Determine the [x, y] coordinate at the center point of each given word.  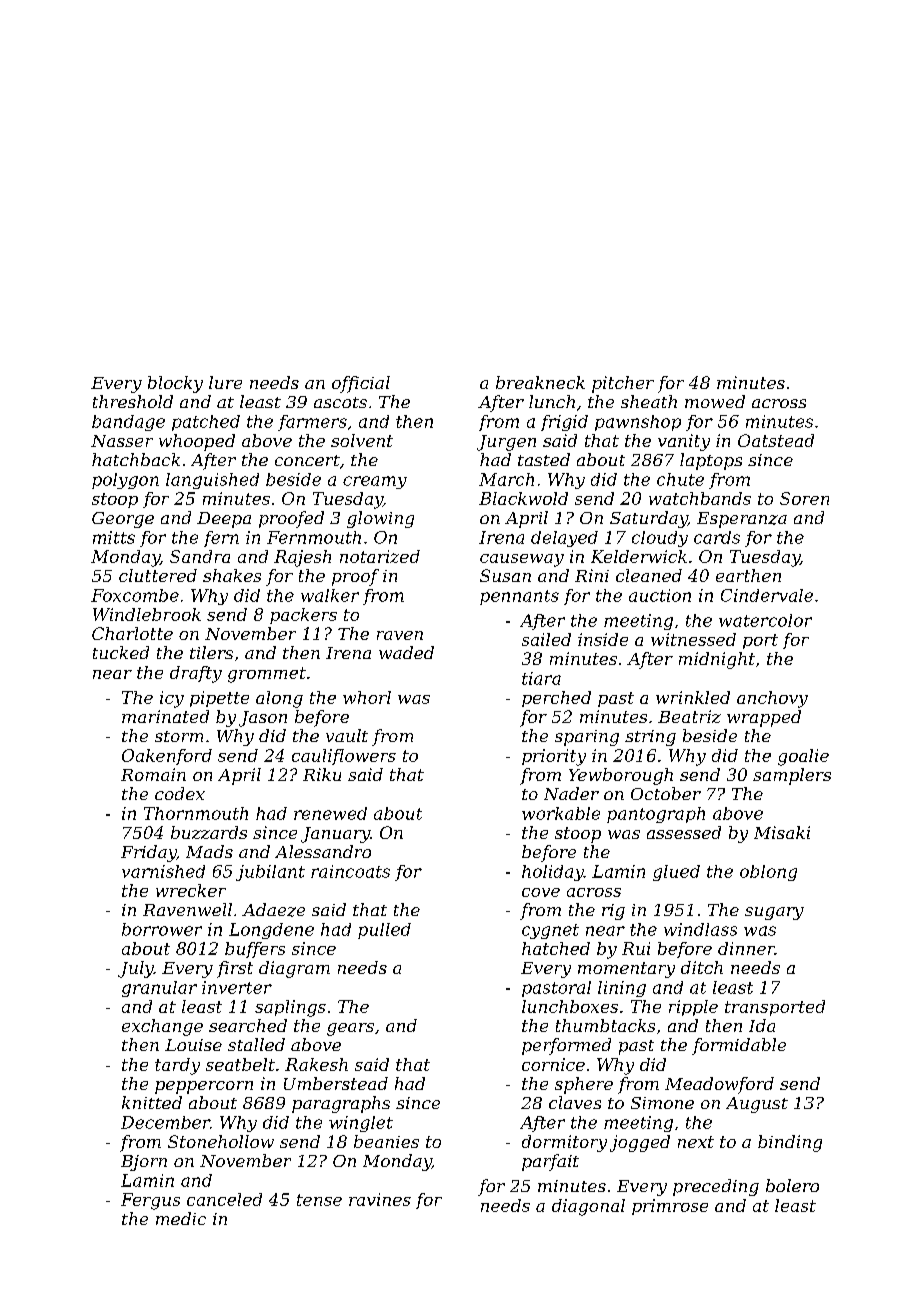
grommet [267, 675]
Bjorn [144, 1163]
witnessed [693, 639]
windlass [700, 929]
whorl [367, 697]
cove [541, 892]
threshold [133, 401]
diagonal [588, 1207]
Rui [636, 948]
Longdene [271, 931]
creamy [375, 482]
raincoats [350, 871]
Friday [148, 853]
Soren [804, 498]
